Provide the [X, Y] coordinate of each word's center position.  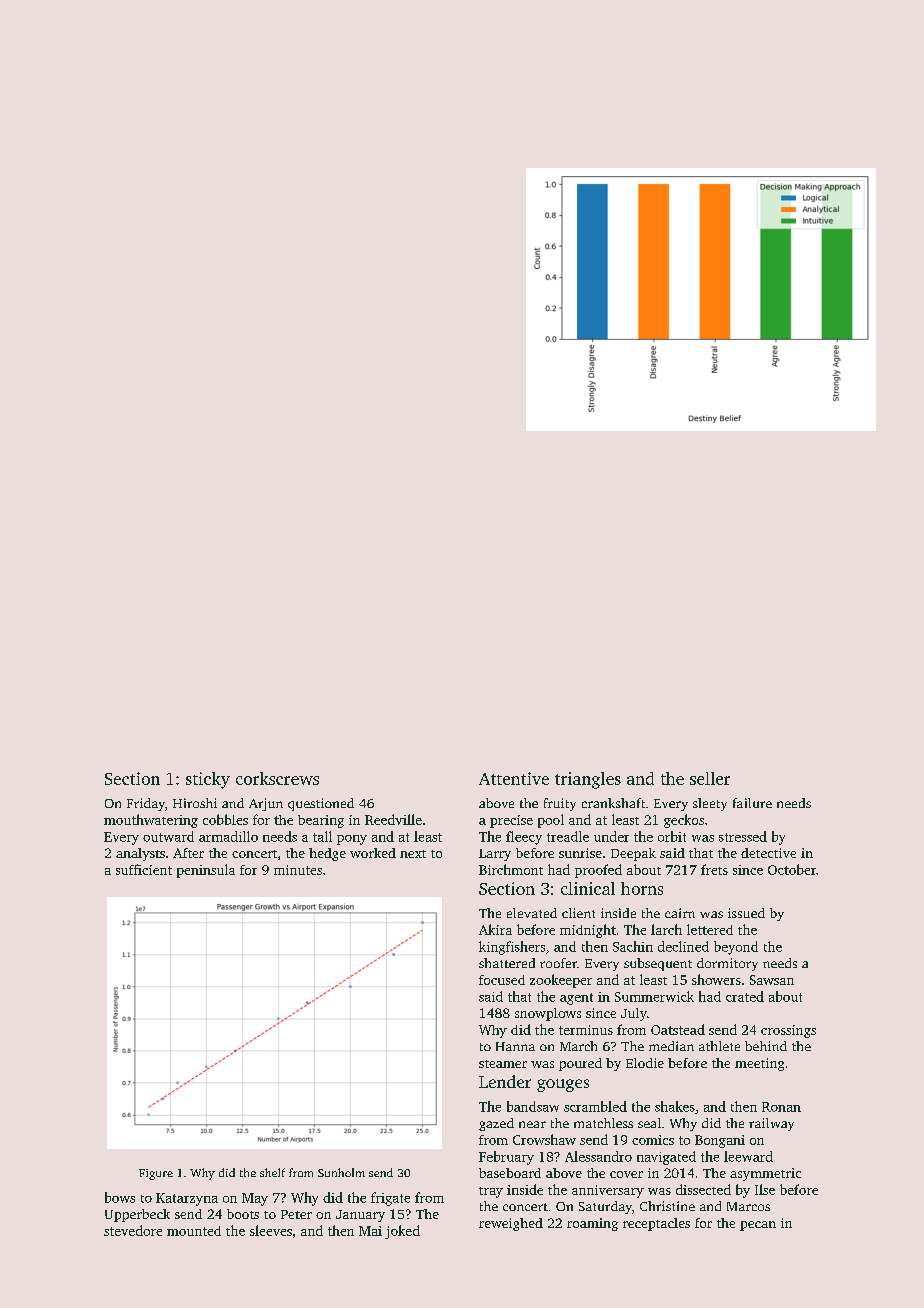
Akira [495, 929]
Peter [296, 1214]
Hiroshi [195, 803]
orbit [672, 836]
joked [402, 1232]
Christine [667, 1206]
